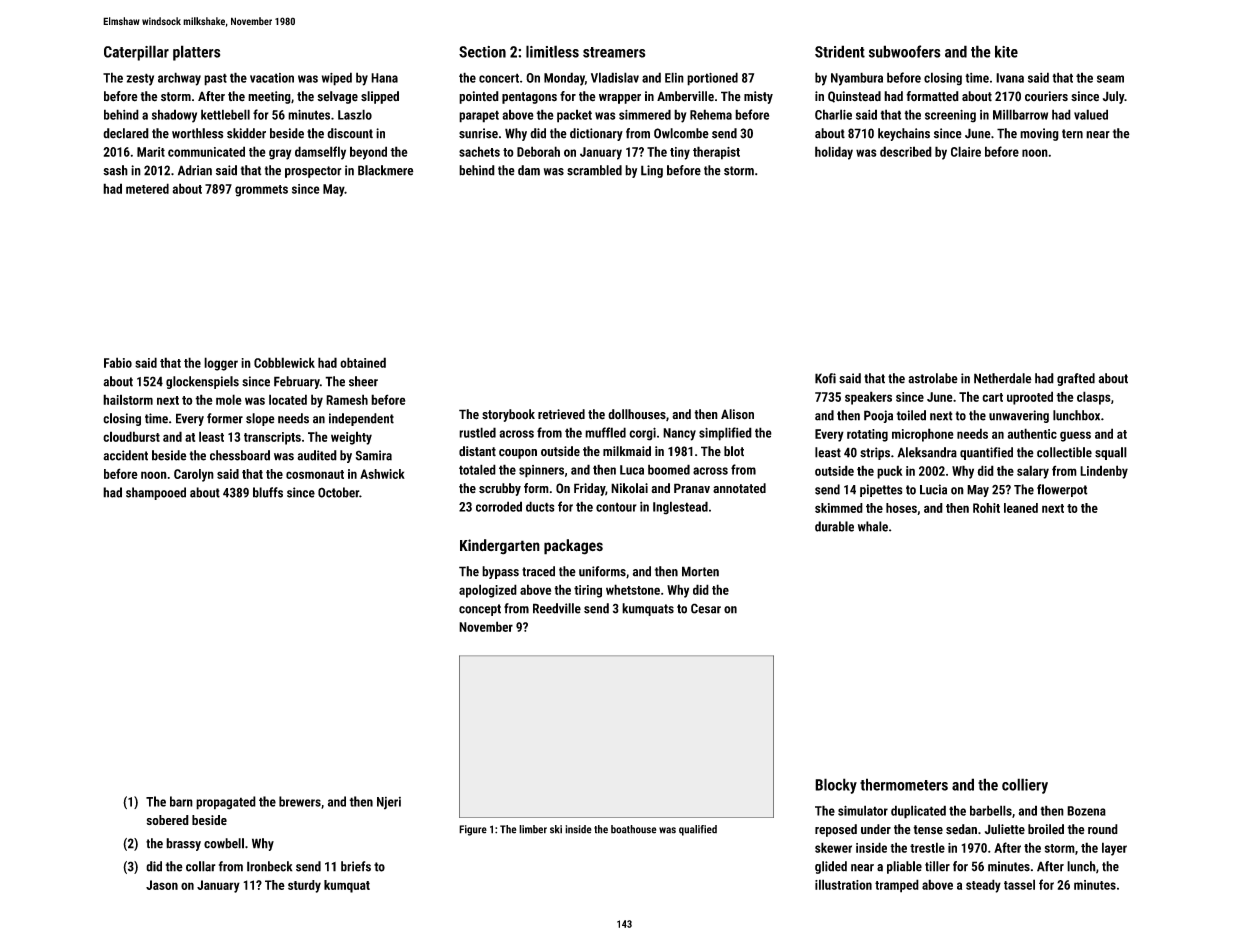  What do you see at coordinates (482, 52) in the screenshot?
I see `Section` at bounding box center [482, 52].
